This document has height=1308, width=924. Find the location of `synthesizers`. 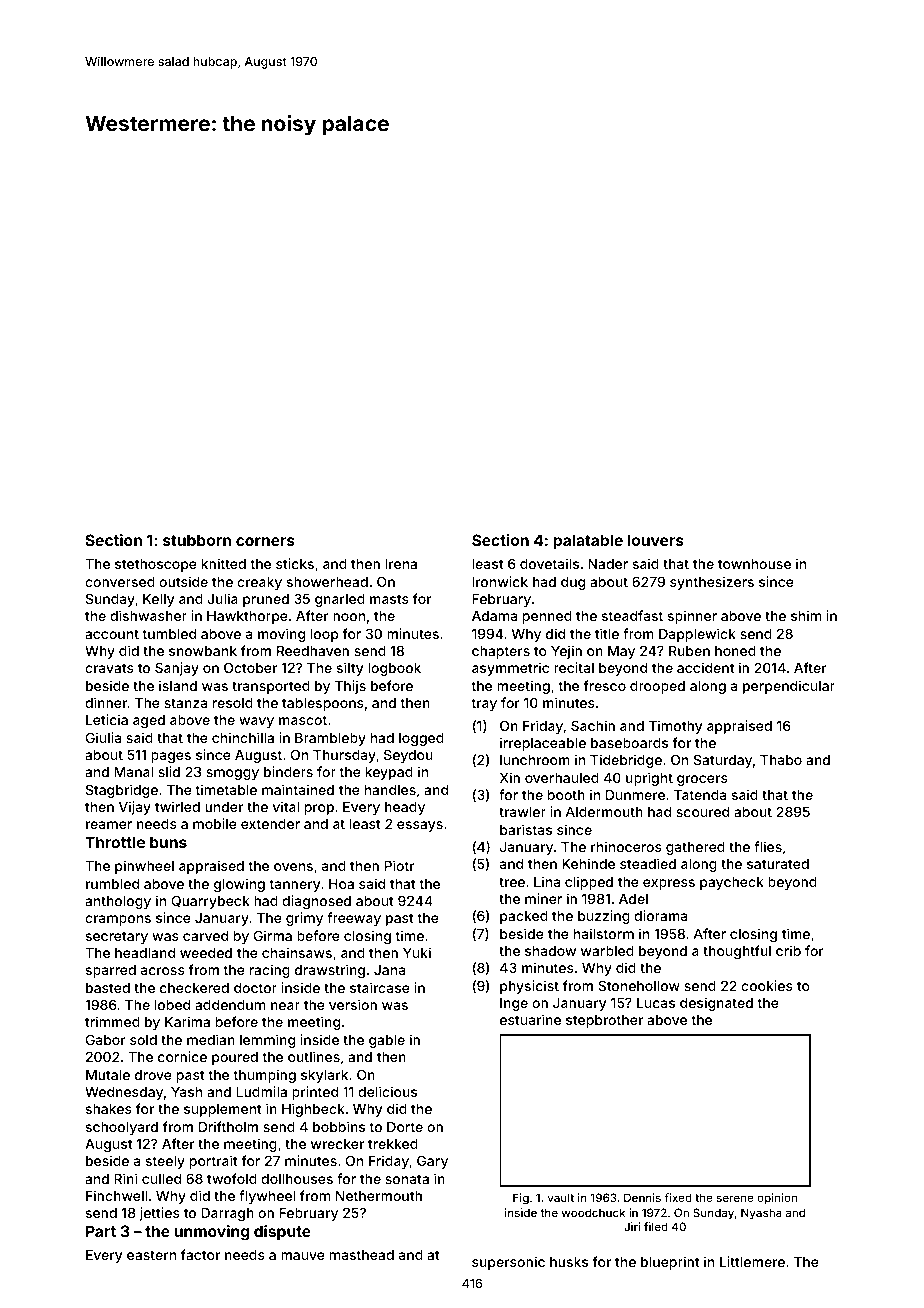

synthesizers is located at coordinates (712, 583).
